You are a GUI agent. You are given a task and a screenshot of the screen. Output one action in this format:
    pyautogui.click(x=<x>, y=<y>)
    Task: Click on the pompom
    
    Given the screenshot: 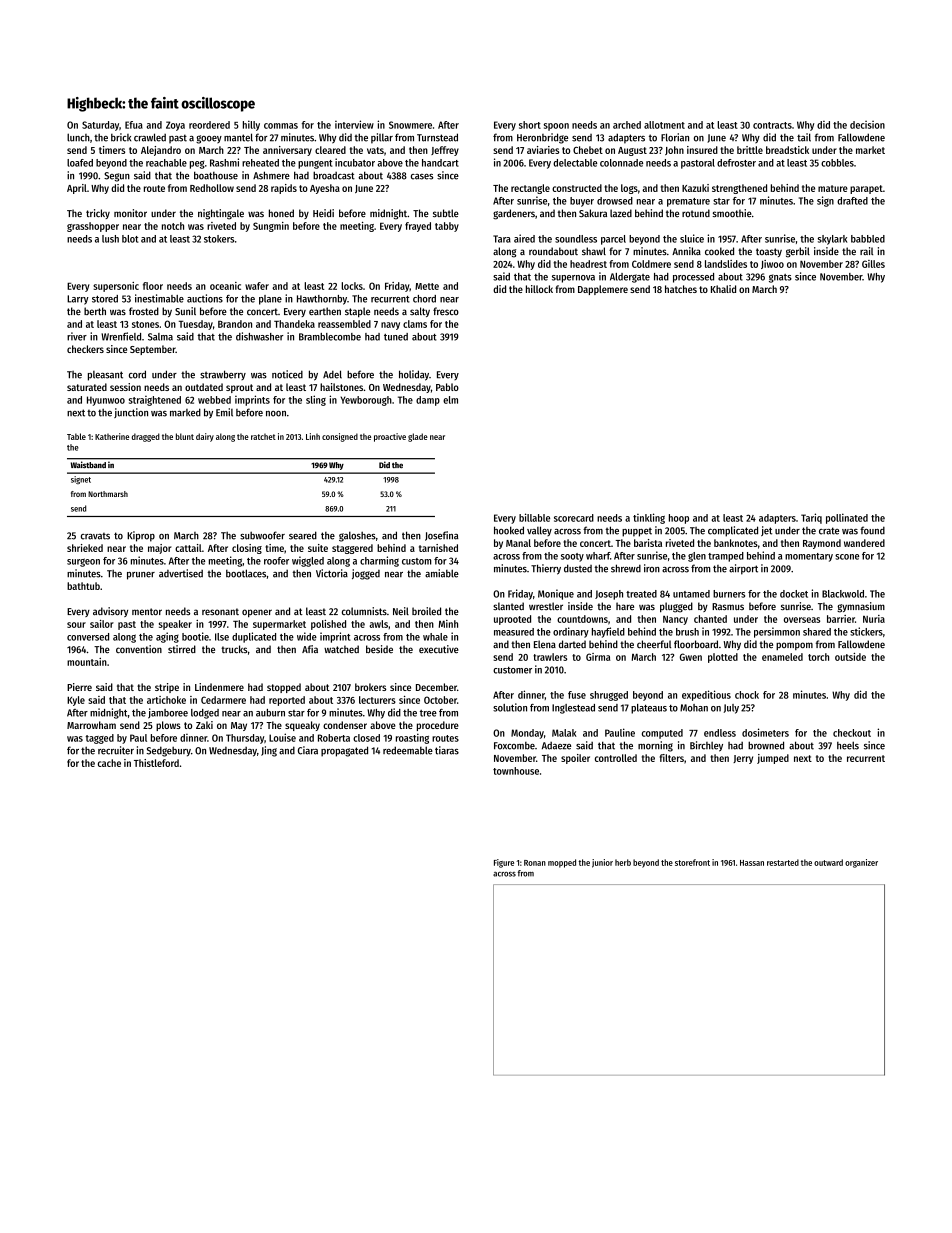 What is the action you would take?
    pyautogui.click(x=794, y=646)
